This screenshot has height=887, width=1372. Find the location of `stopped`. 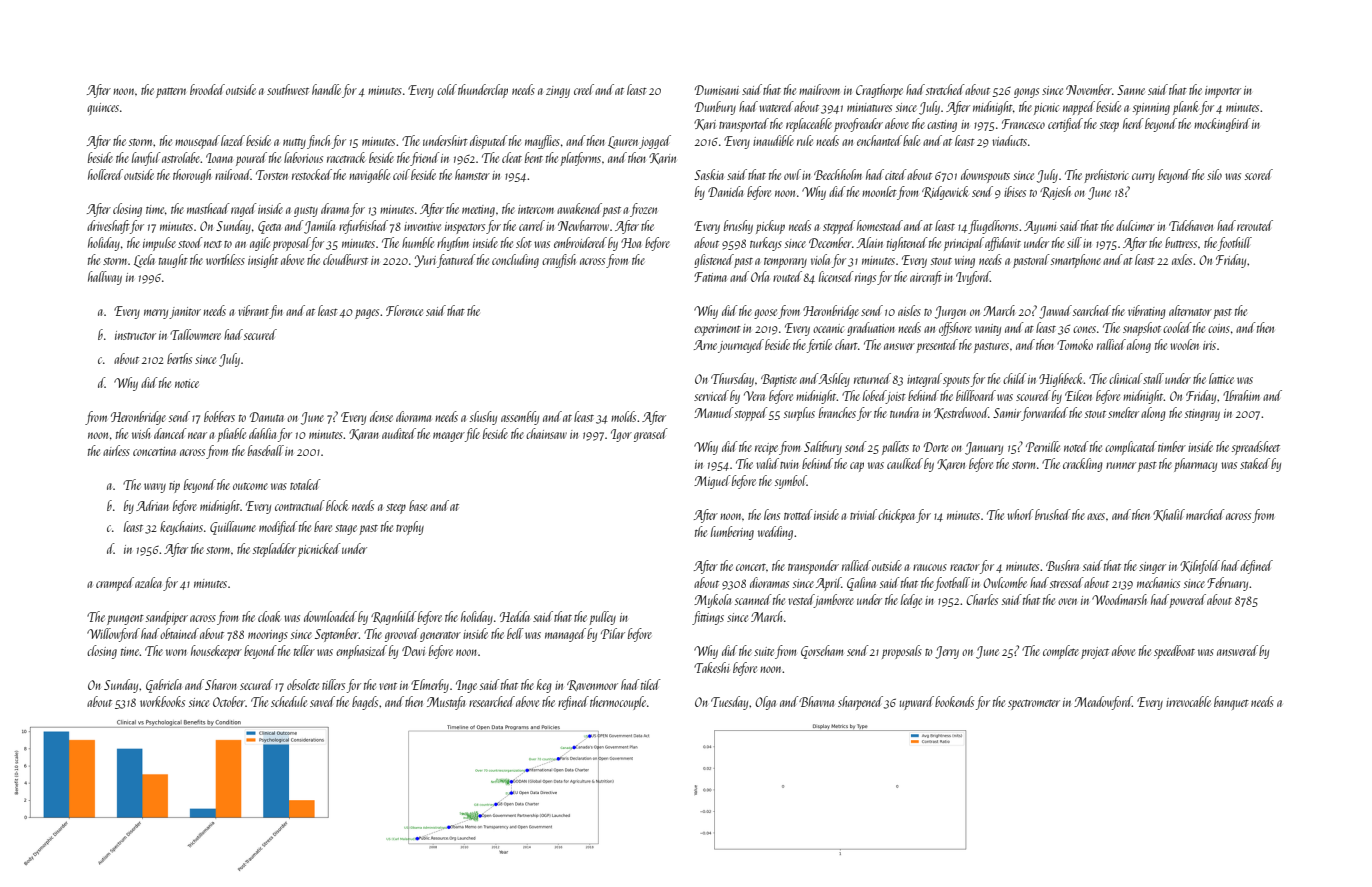

stopped is located at coordinates (751, 414).
